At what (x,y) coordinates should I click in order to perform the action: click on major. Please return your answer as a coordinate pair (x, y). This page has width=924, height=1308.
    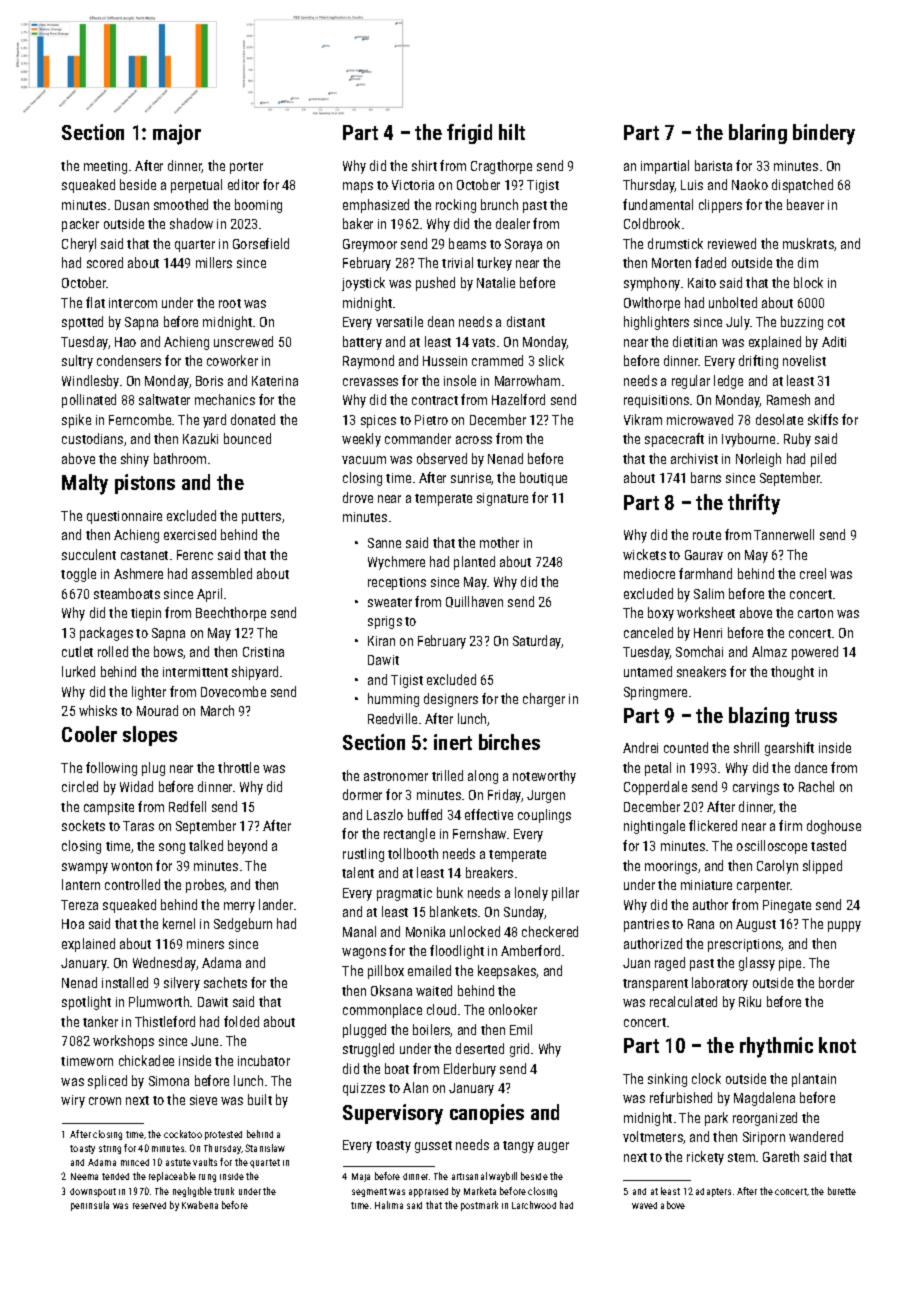
    Looking at the image, I should click on (177, 134).
